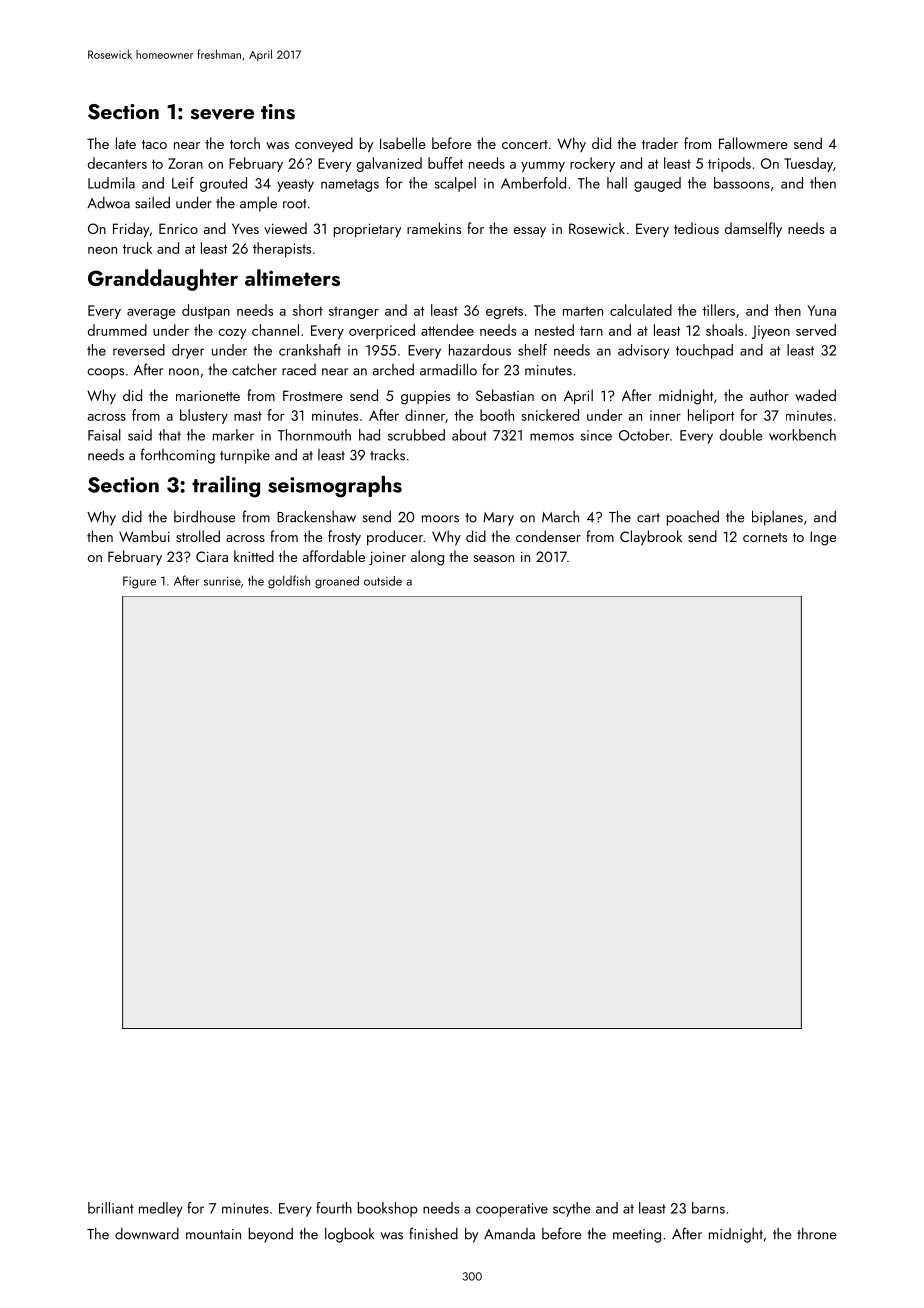 This document has width=924, height=1308. What do you see at coordinates (469, 435) in the document?
I see `about` at bounding box center [469, 435].
